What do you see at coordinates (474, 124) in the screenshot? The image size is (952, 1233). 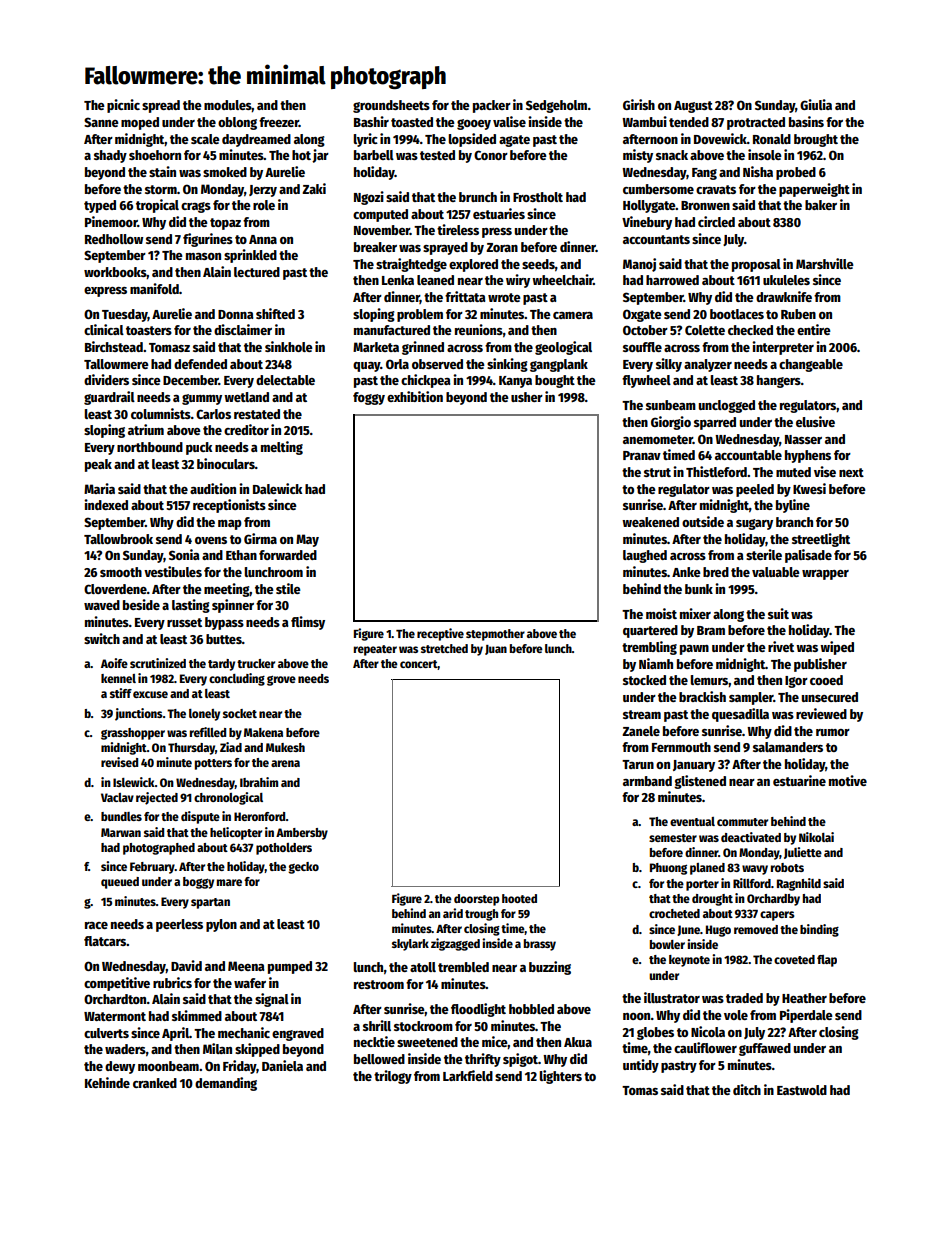 I see `gooey` at bounding box center [474, 124].
